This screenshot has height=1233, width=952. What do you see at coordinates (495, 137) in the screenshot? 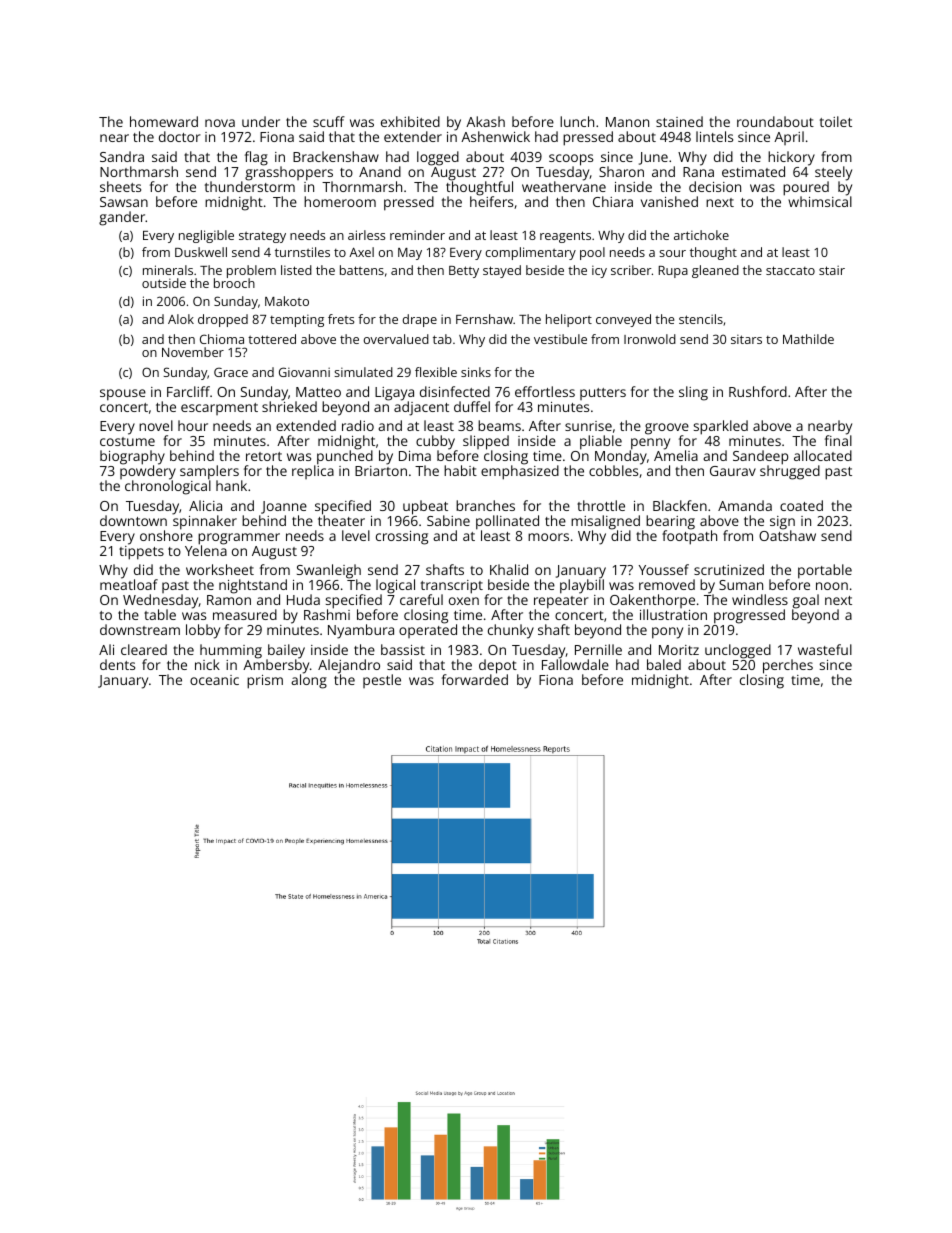
I see `Ashenwick` at bounding box center [495, 137].
